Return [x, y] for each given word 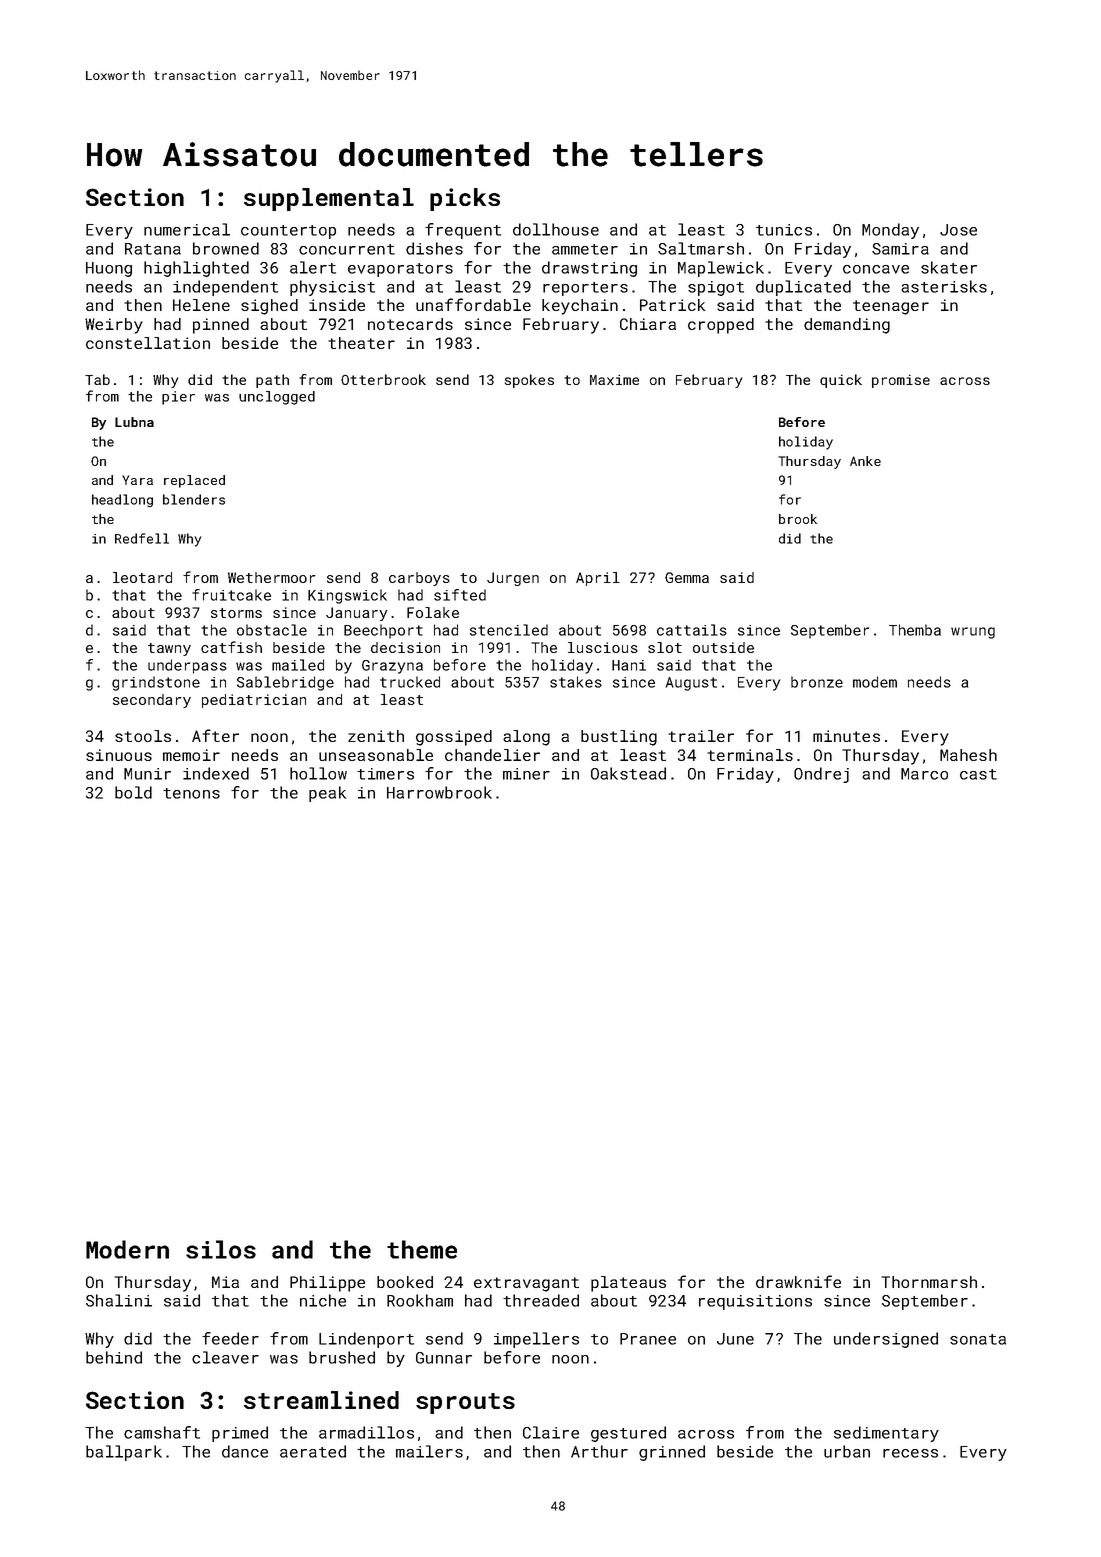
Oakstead [628, 773]
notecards [410, 324]
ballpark [124, 1453]
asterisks [944, 286]
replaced [194, 481]
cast [978, 774]
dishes [434, 248]
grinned [672, 1453]
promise [901, 381]
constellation [148, 343]
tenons [191, 793]
